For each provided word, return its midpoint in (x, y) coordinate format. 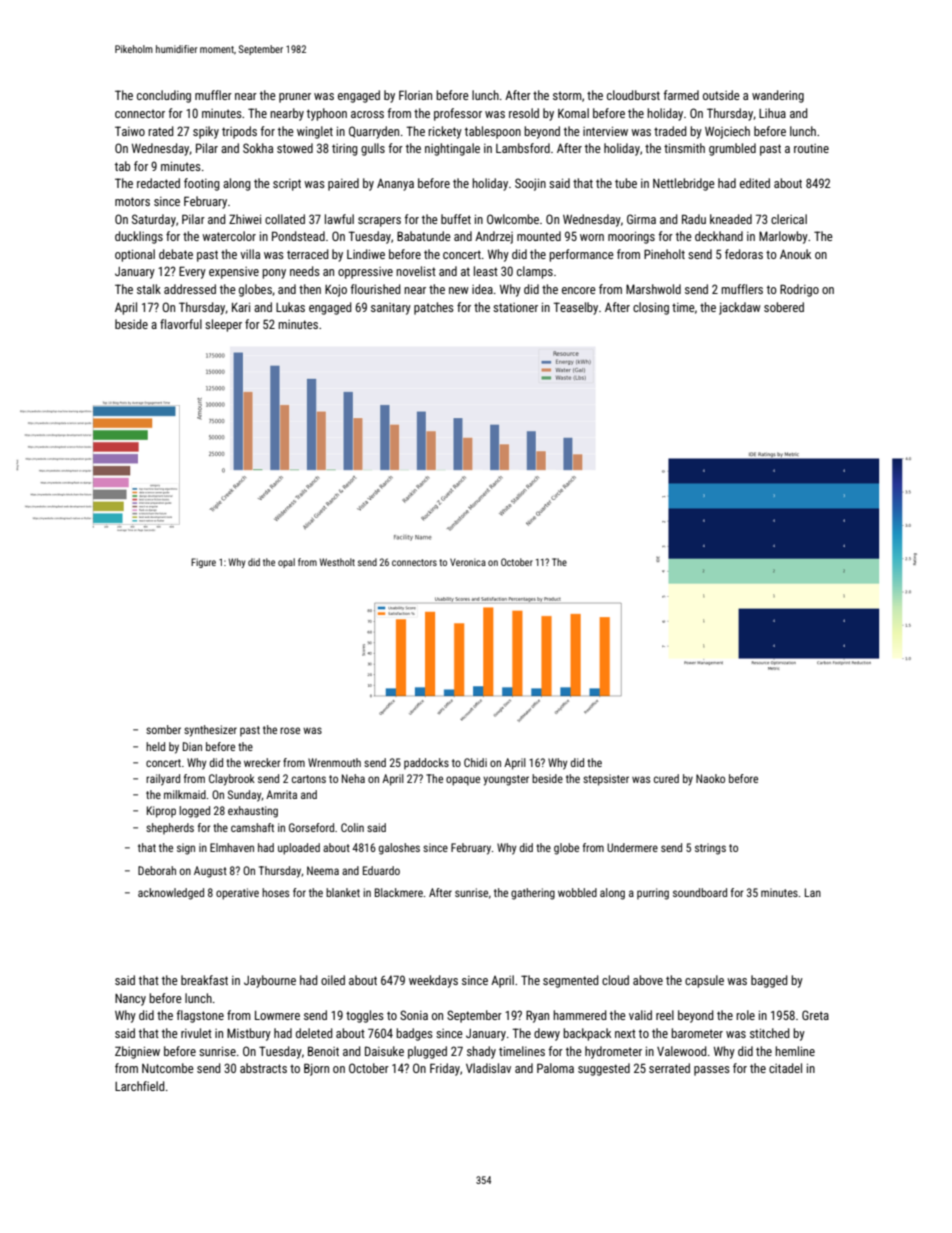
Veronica (468, 562)
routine (811, 148)
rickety (445, 132)
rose (290, 730)
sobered (784, 307)
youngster (506, 780)
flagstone (200, 1016)
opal (286, 563)
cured (666, 778)
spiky (206, 132)
